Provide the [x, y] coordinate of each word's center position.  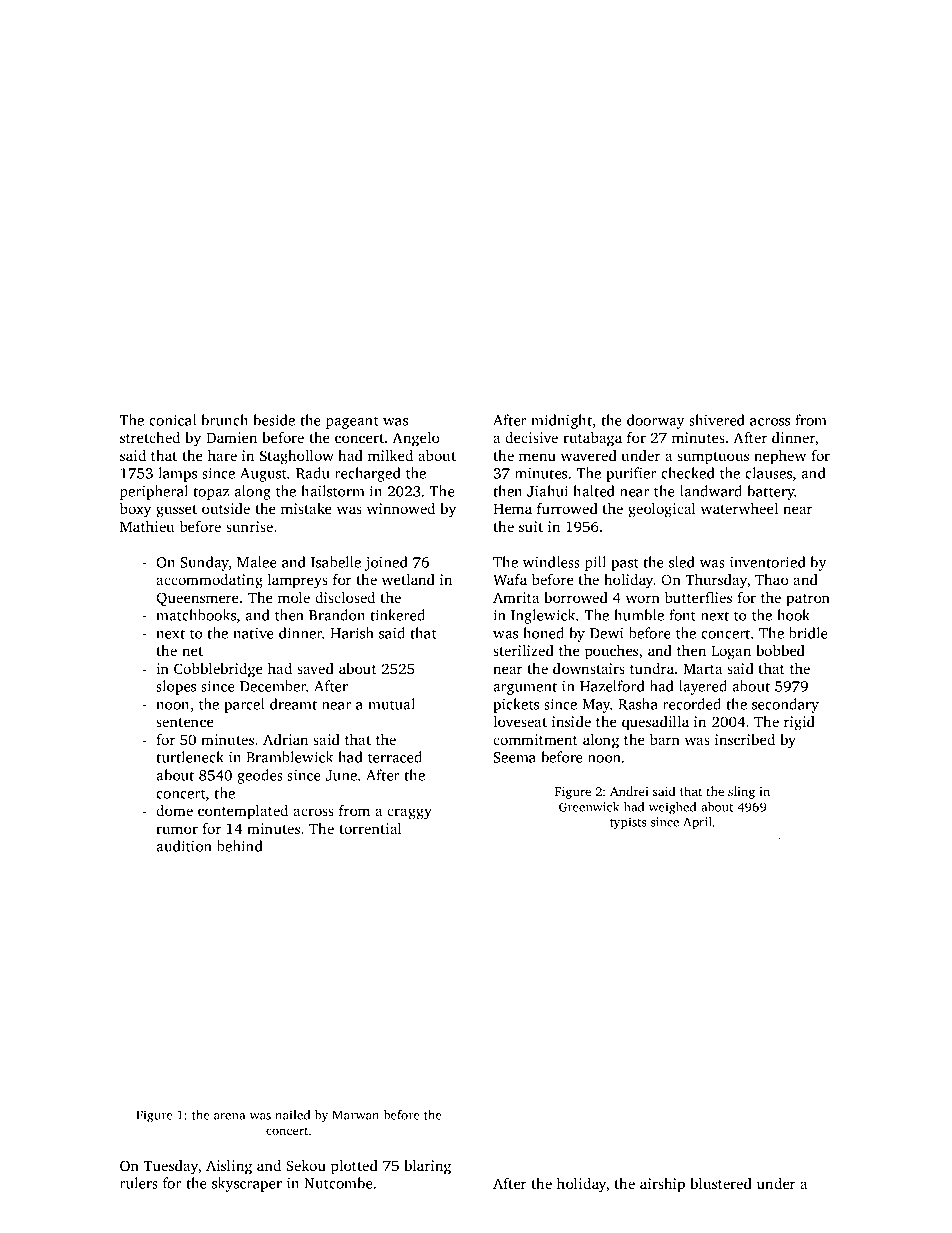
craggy [409, 814]
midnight [562, 421]
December [273, 686]
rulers [139, 1183]
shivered [717, 420]
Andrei [629, 791]
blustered [721, 1183]
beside [274, 420]
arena [229, 1116]
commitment [535, 739]
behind [240, 846]
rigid [799, 723]
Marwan [355, 1115]
